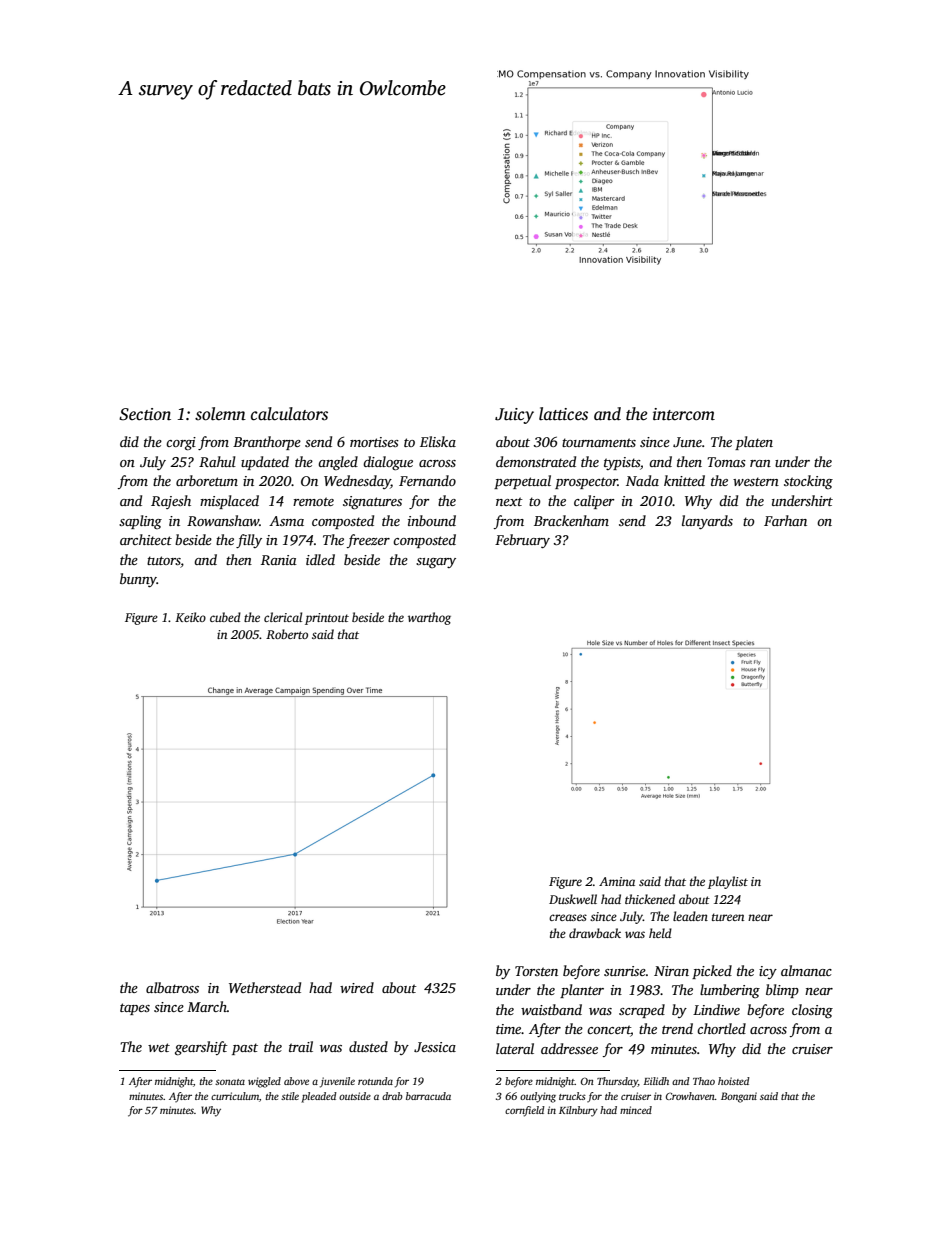 The height and width of the screenshot is (1233, 952). Describe the element at coordinates (515, 1048) in the screenshot. I see `lateral` at that location.
